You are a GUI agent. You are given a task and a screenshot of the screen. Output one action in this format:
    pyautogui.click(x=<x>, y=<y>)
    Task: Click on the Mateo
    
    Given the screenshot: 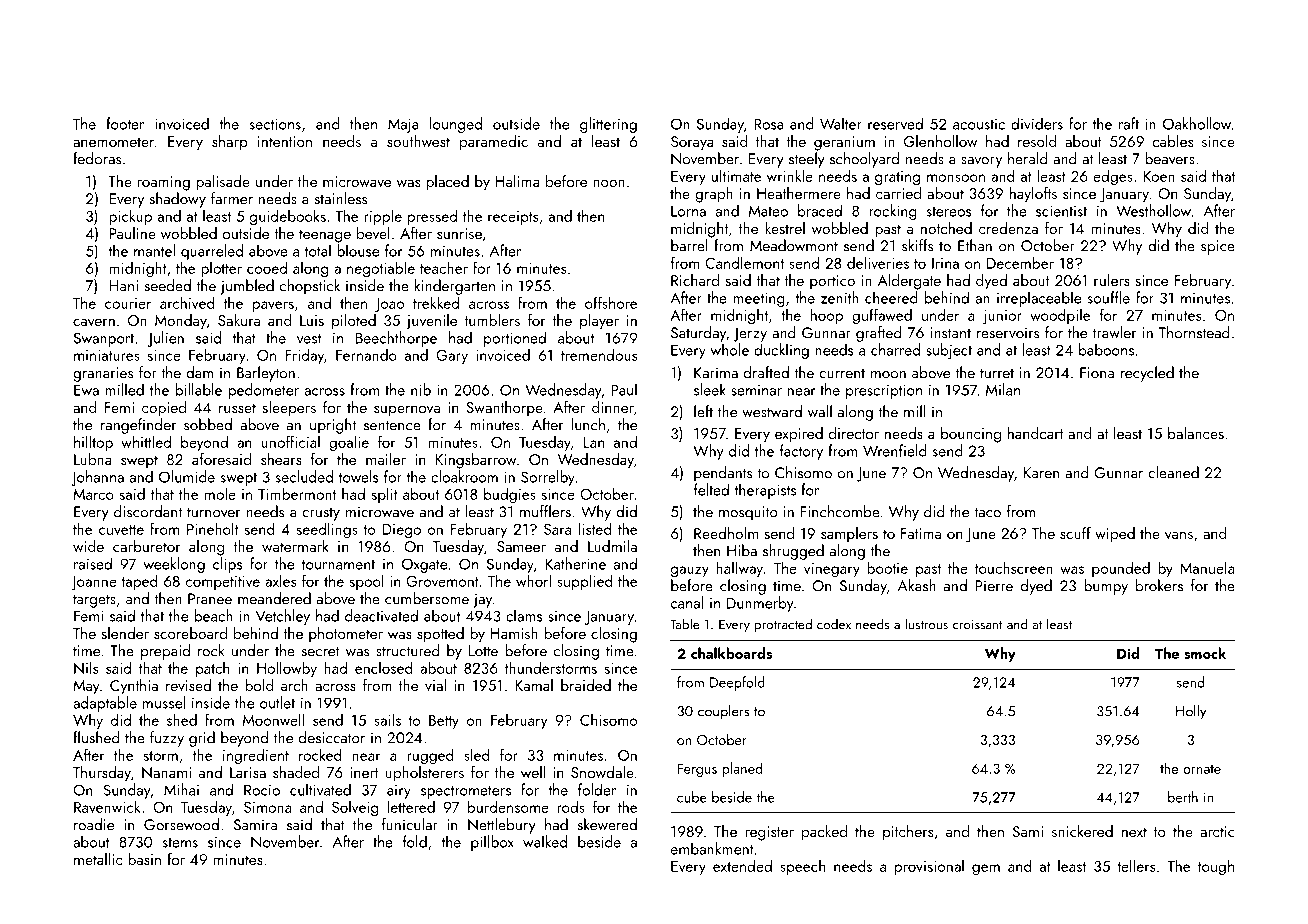 What is the action you would take?
    pyautogui.click(x=768, y=211)
